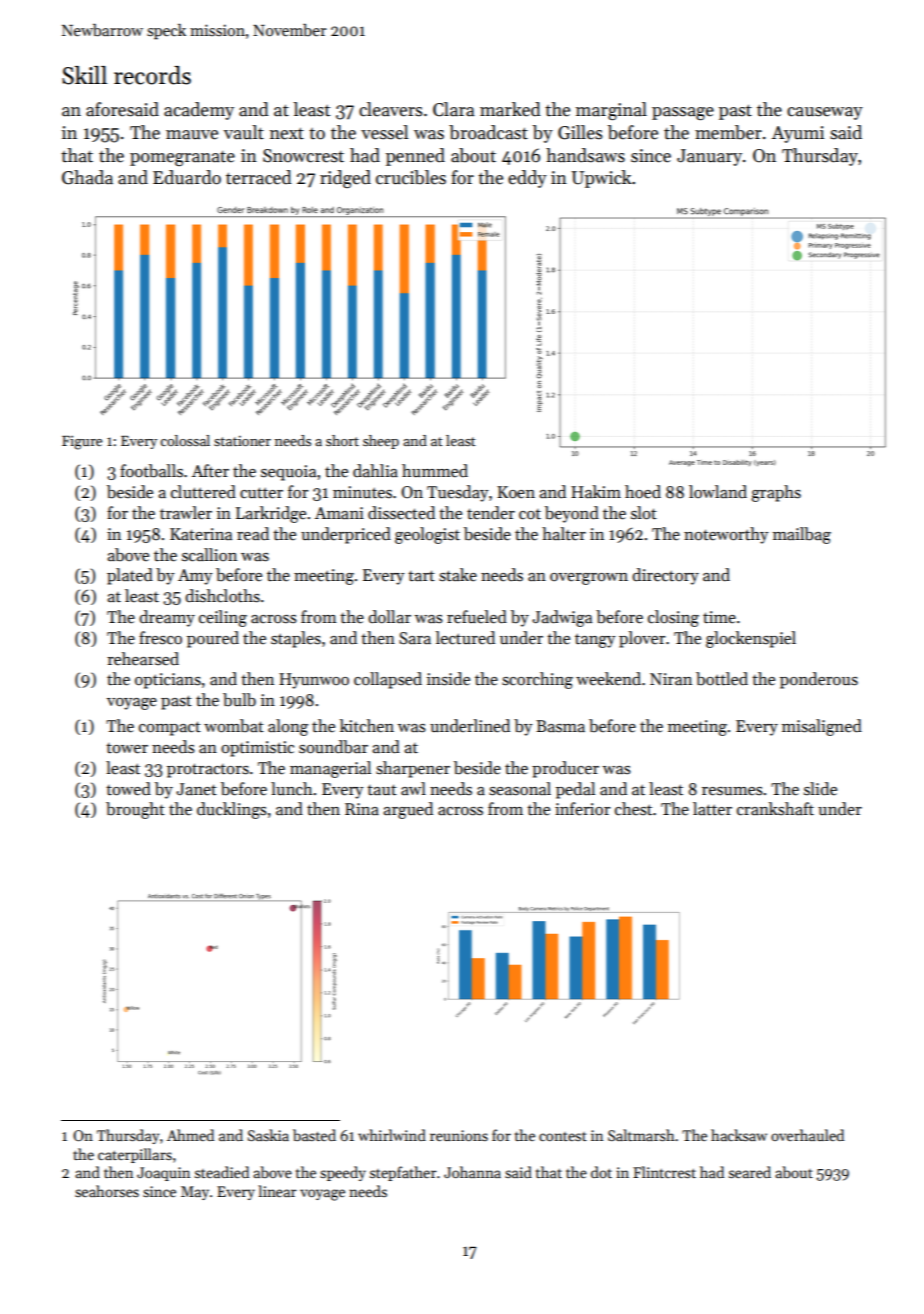 The width and height of the page is (924, 1314). What do you see at coordinates (192, 135) in the page?
I see `mauve` at bounding box center [192, 135].
